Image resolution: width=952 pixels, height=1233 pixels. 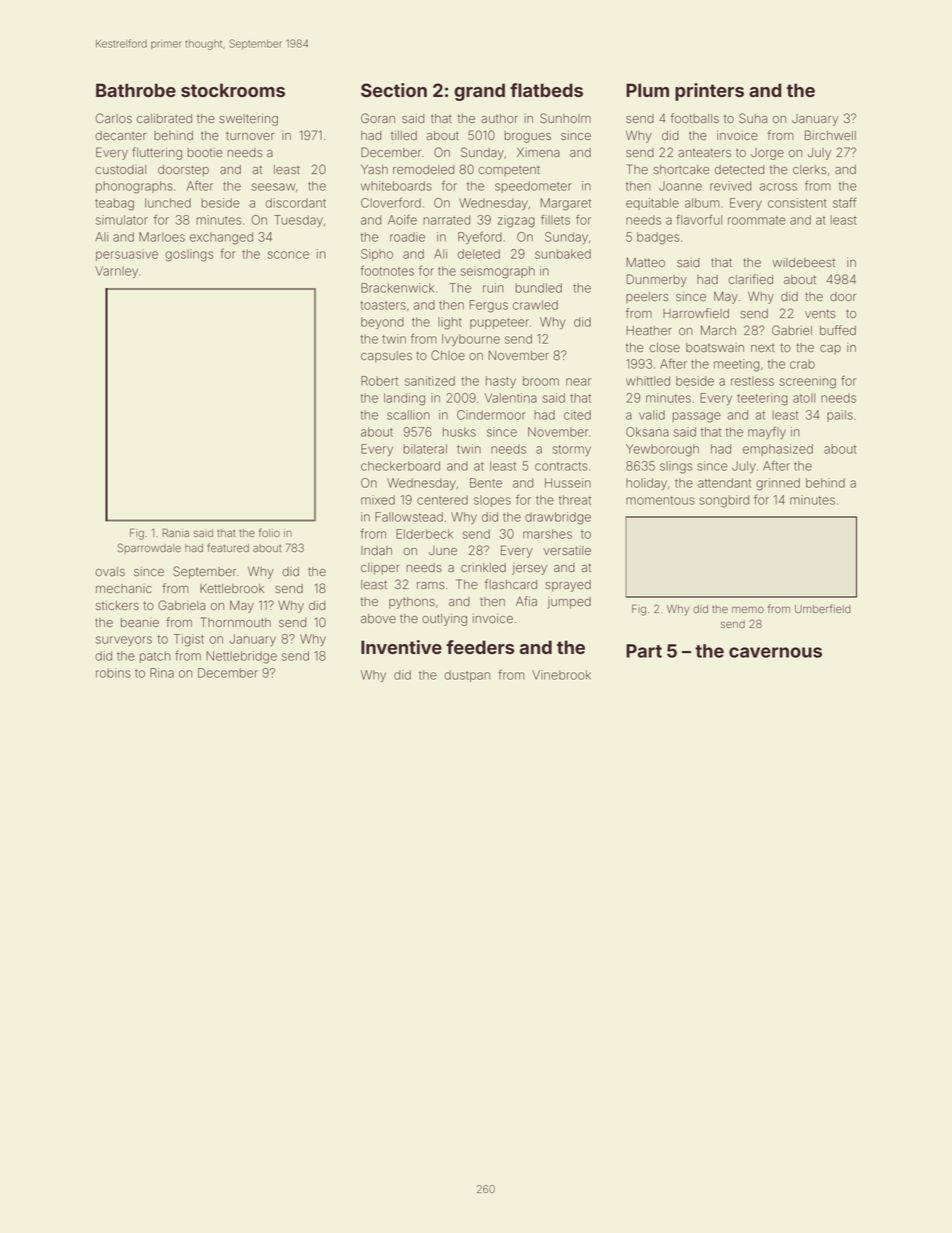 What do you see at coordinates (709, 92) in the screenshot?
I see `printers` at bounding box center [709, 92].
